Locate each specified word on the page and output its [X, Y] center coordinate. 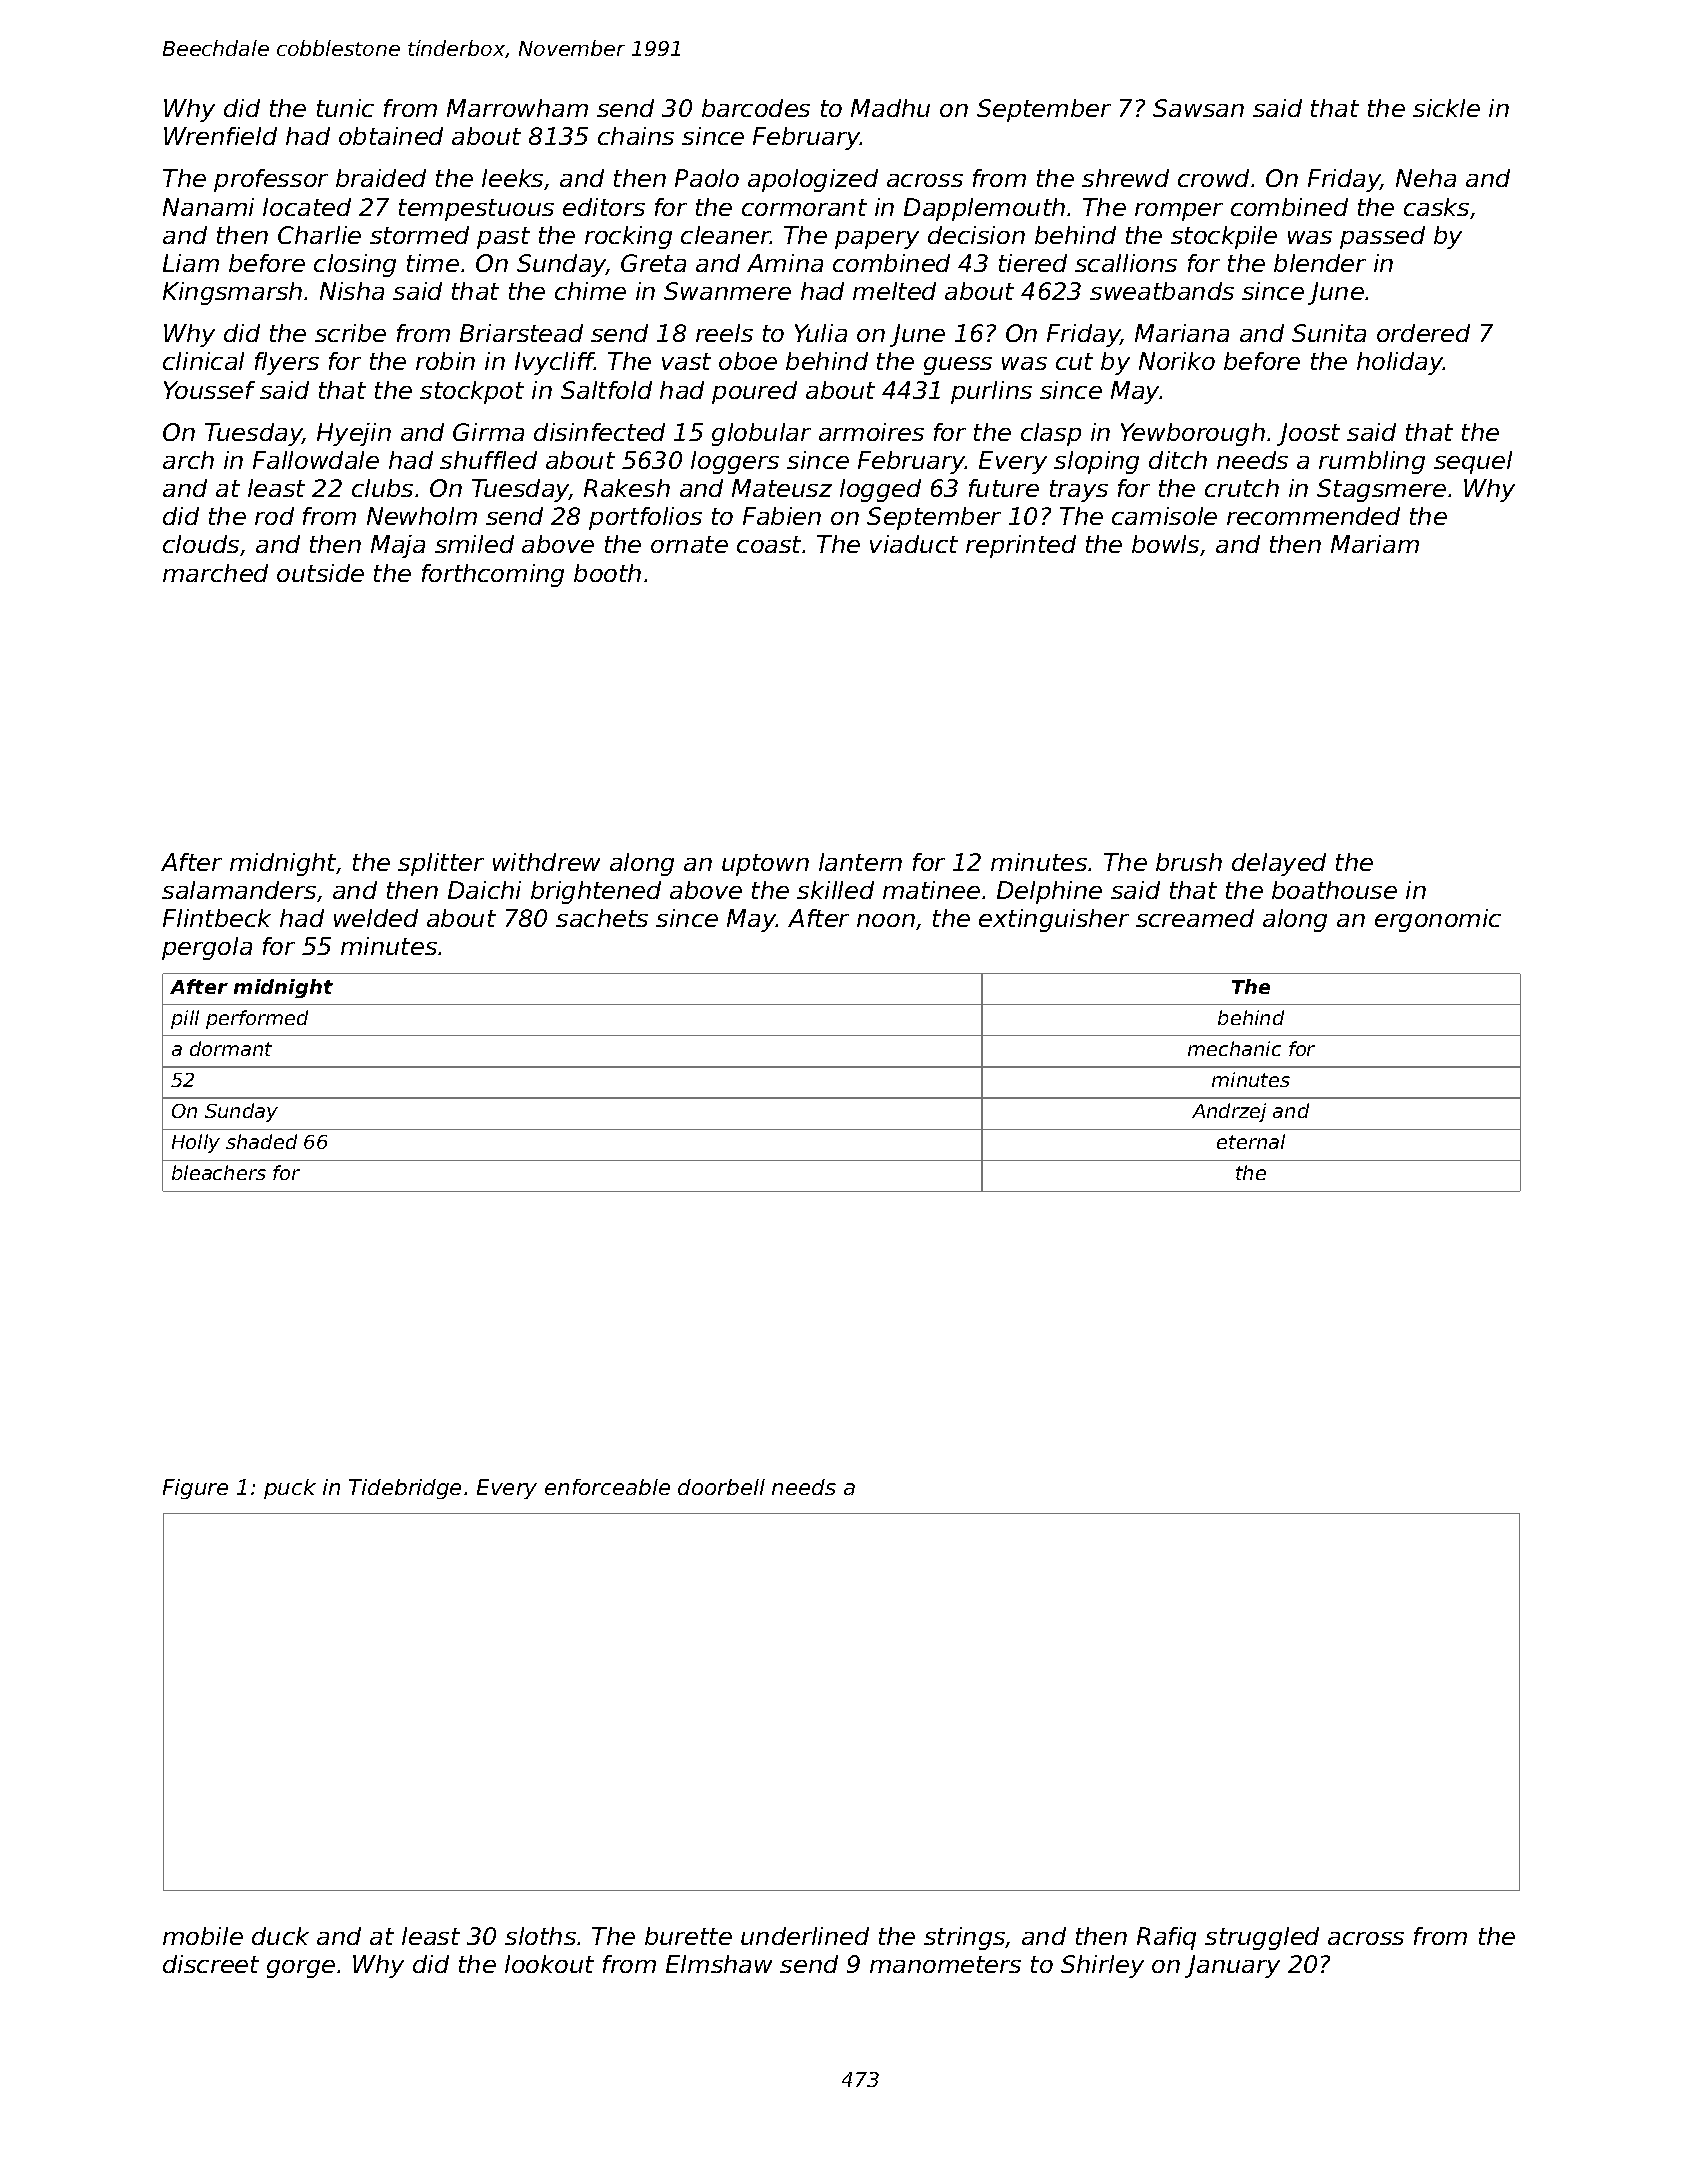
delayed [1279, 864]
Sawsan [1198, 108]
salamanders [239, 890]
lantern [860, 862]
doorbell [721, 1487]
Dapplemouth [984, 209]
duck [280, 1936]
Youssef [209, 390]
